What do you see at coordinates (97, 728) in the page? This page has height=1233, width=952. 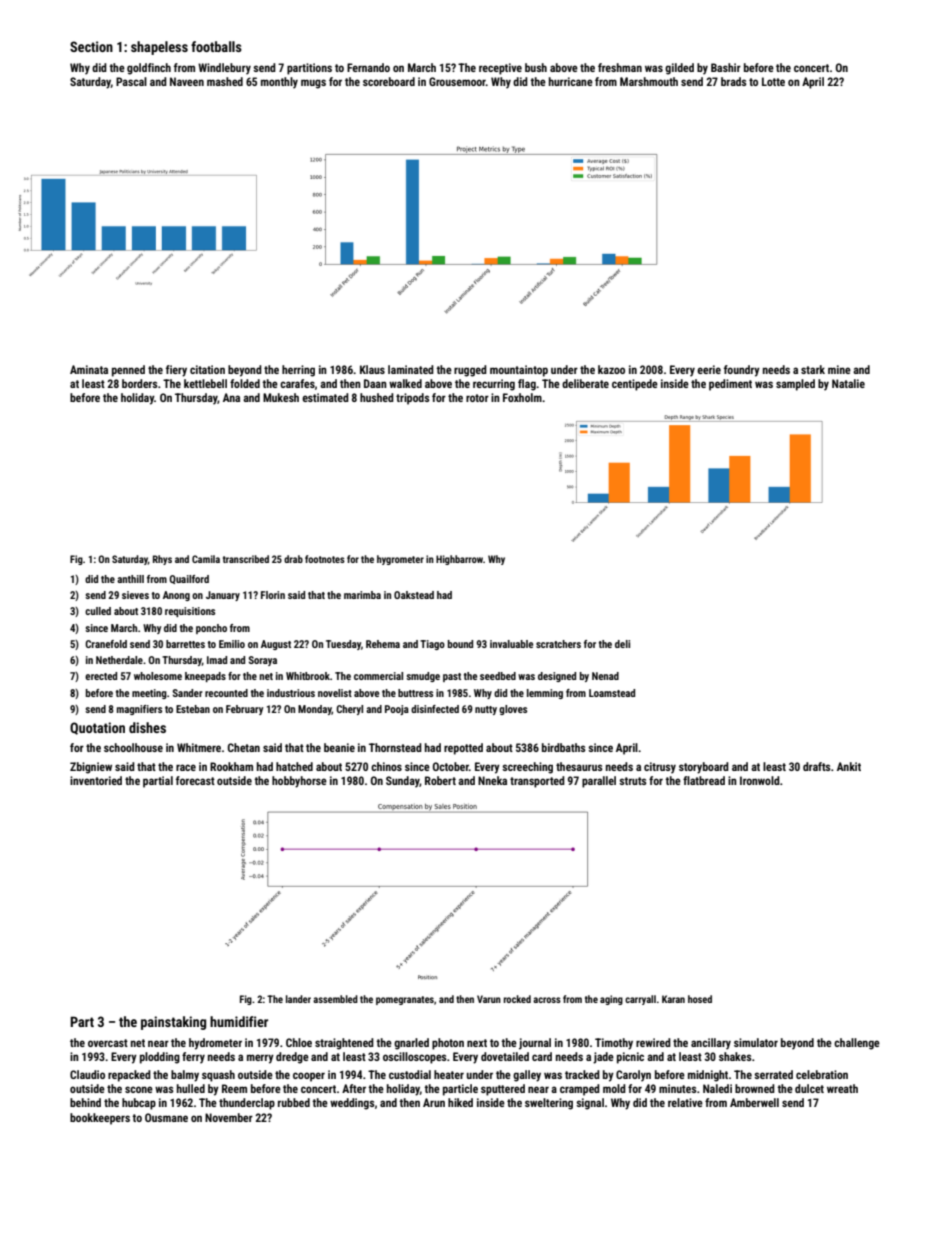 I see `Quotation` at bounding box center [97, 728].
